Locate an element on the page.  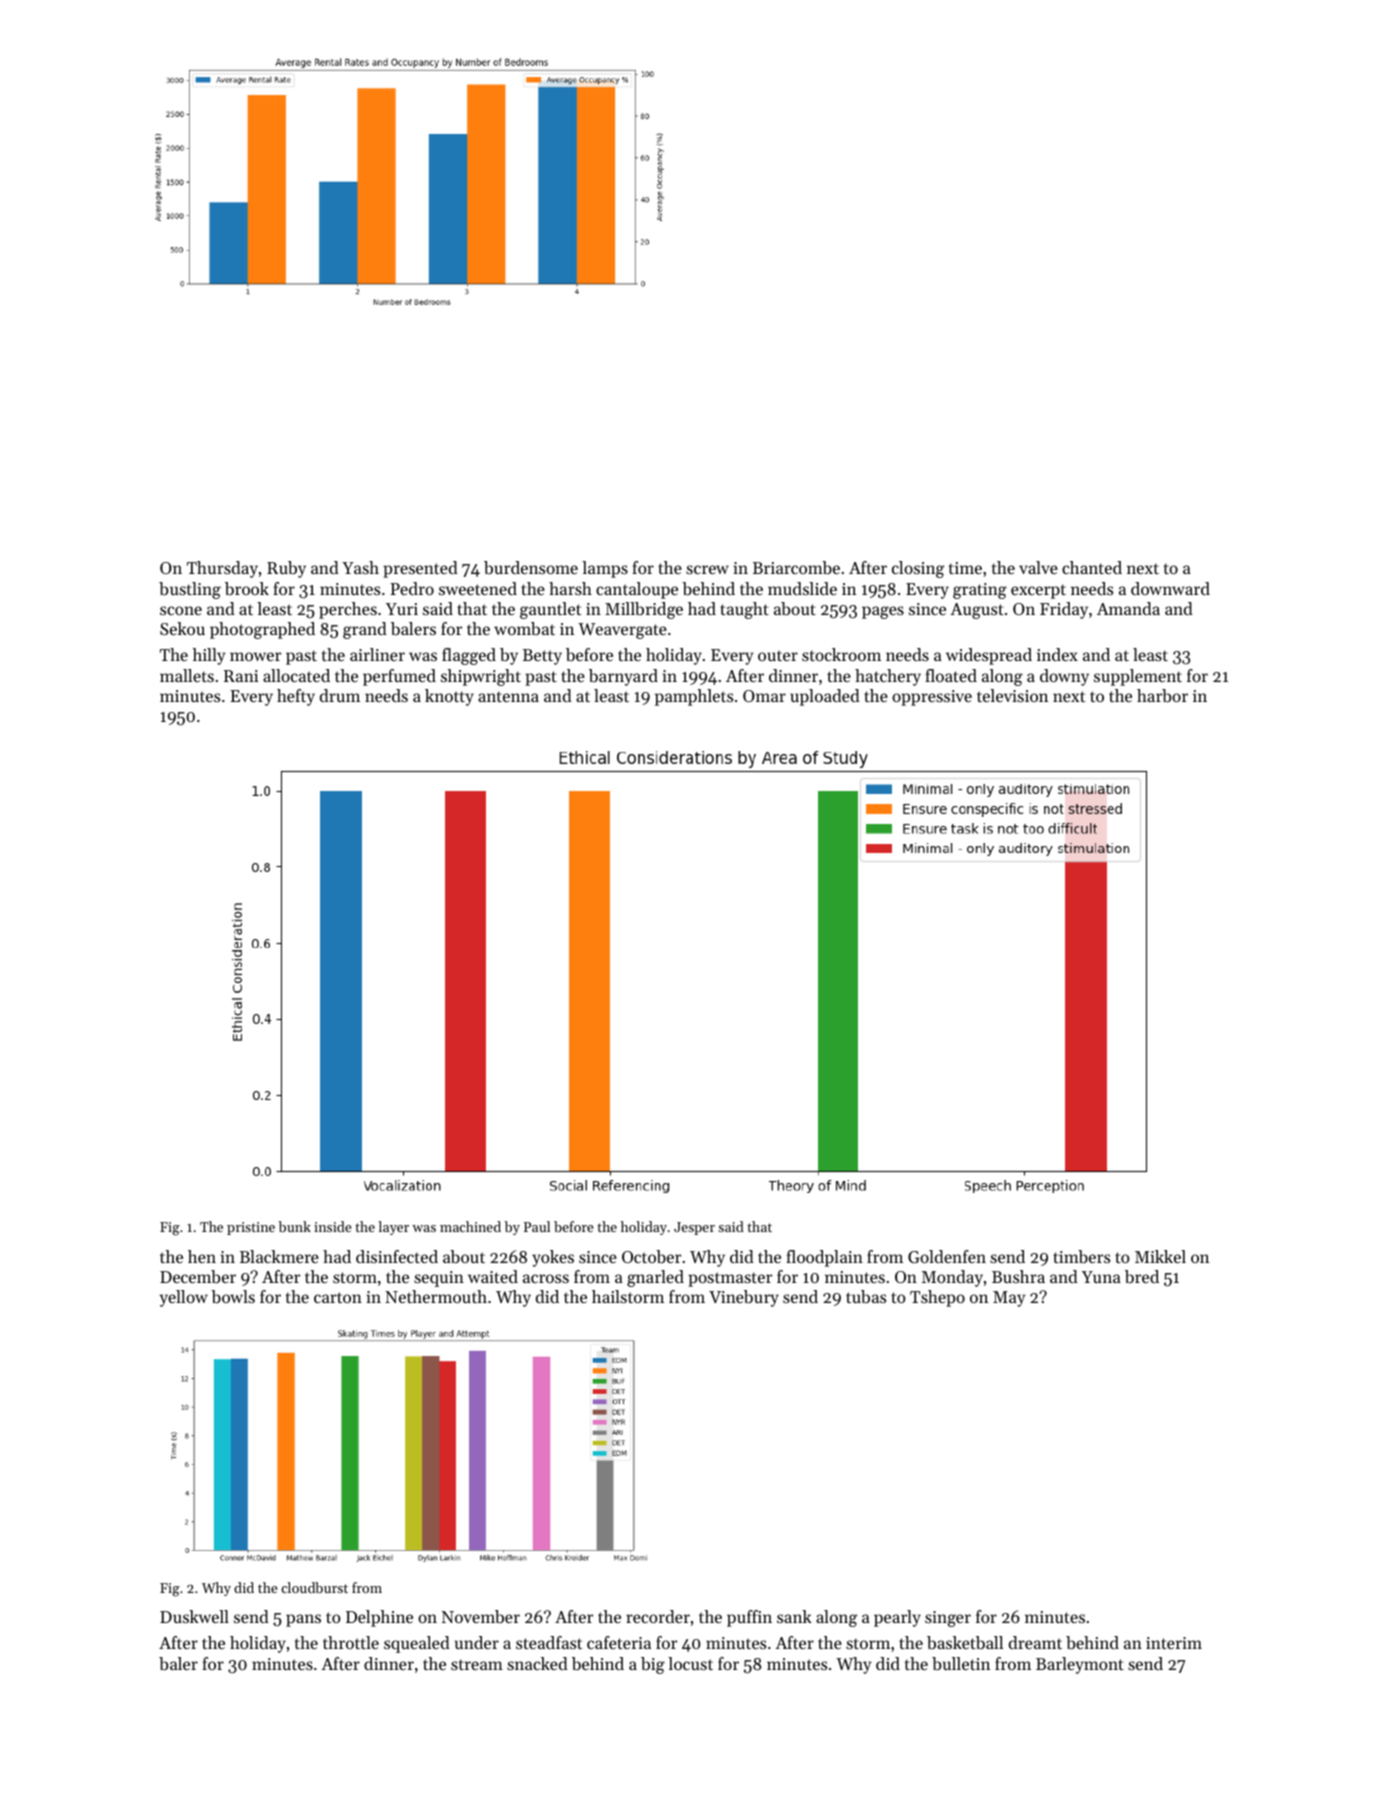
Tshepo is located at coordinates (937, 1298).
